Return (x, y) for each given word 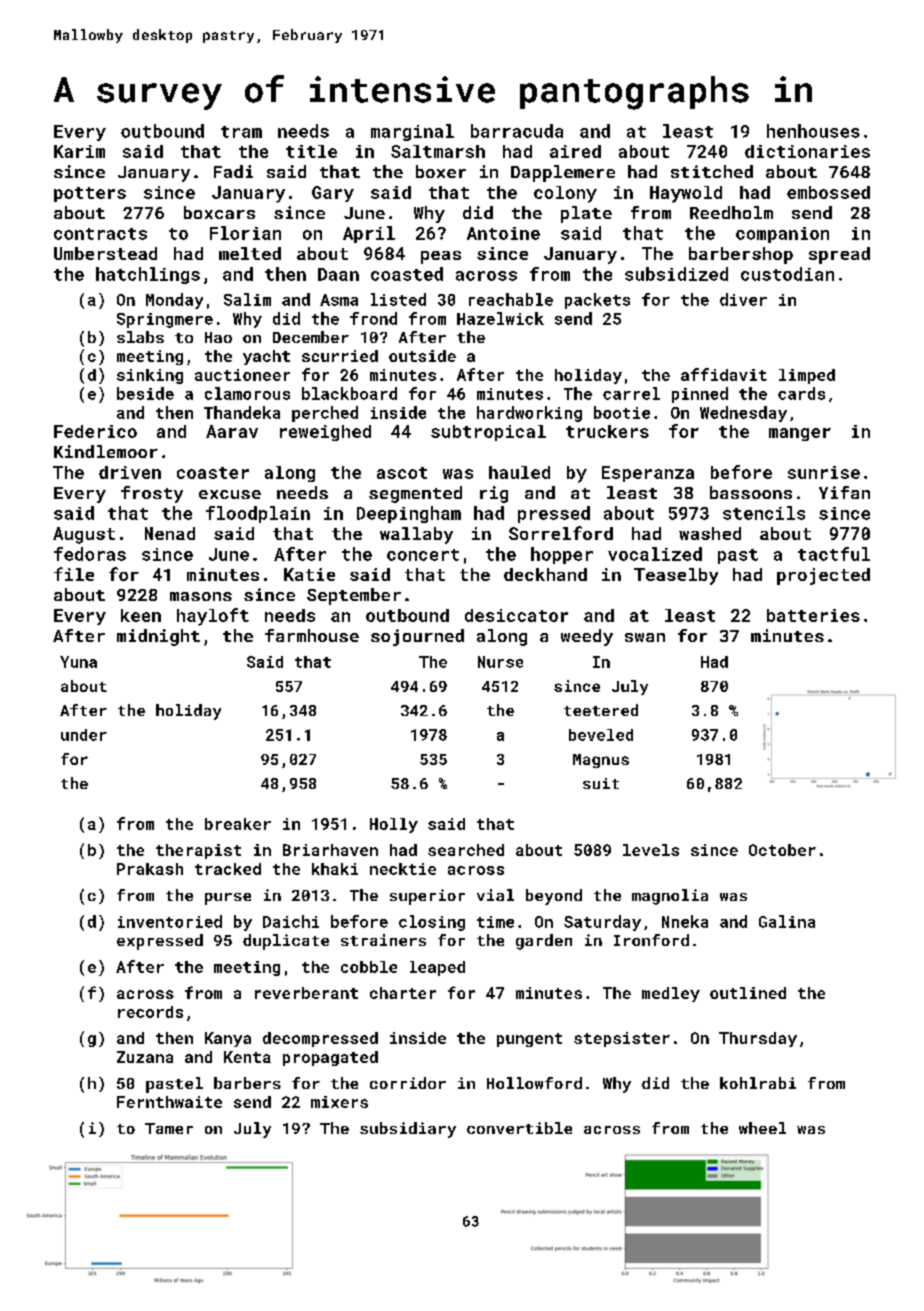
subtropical (488, 433)
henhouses (813, 131)
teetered (601, 710)
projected (823, 576)
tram (241, 132)
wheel (762, 1128)
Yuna (78, 662)
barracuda (517, 131)
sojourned (417, 637)
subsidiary (408, 1130)
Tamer (169, 1128)
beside (145, 393)
